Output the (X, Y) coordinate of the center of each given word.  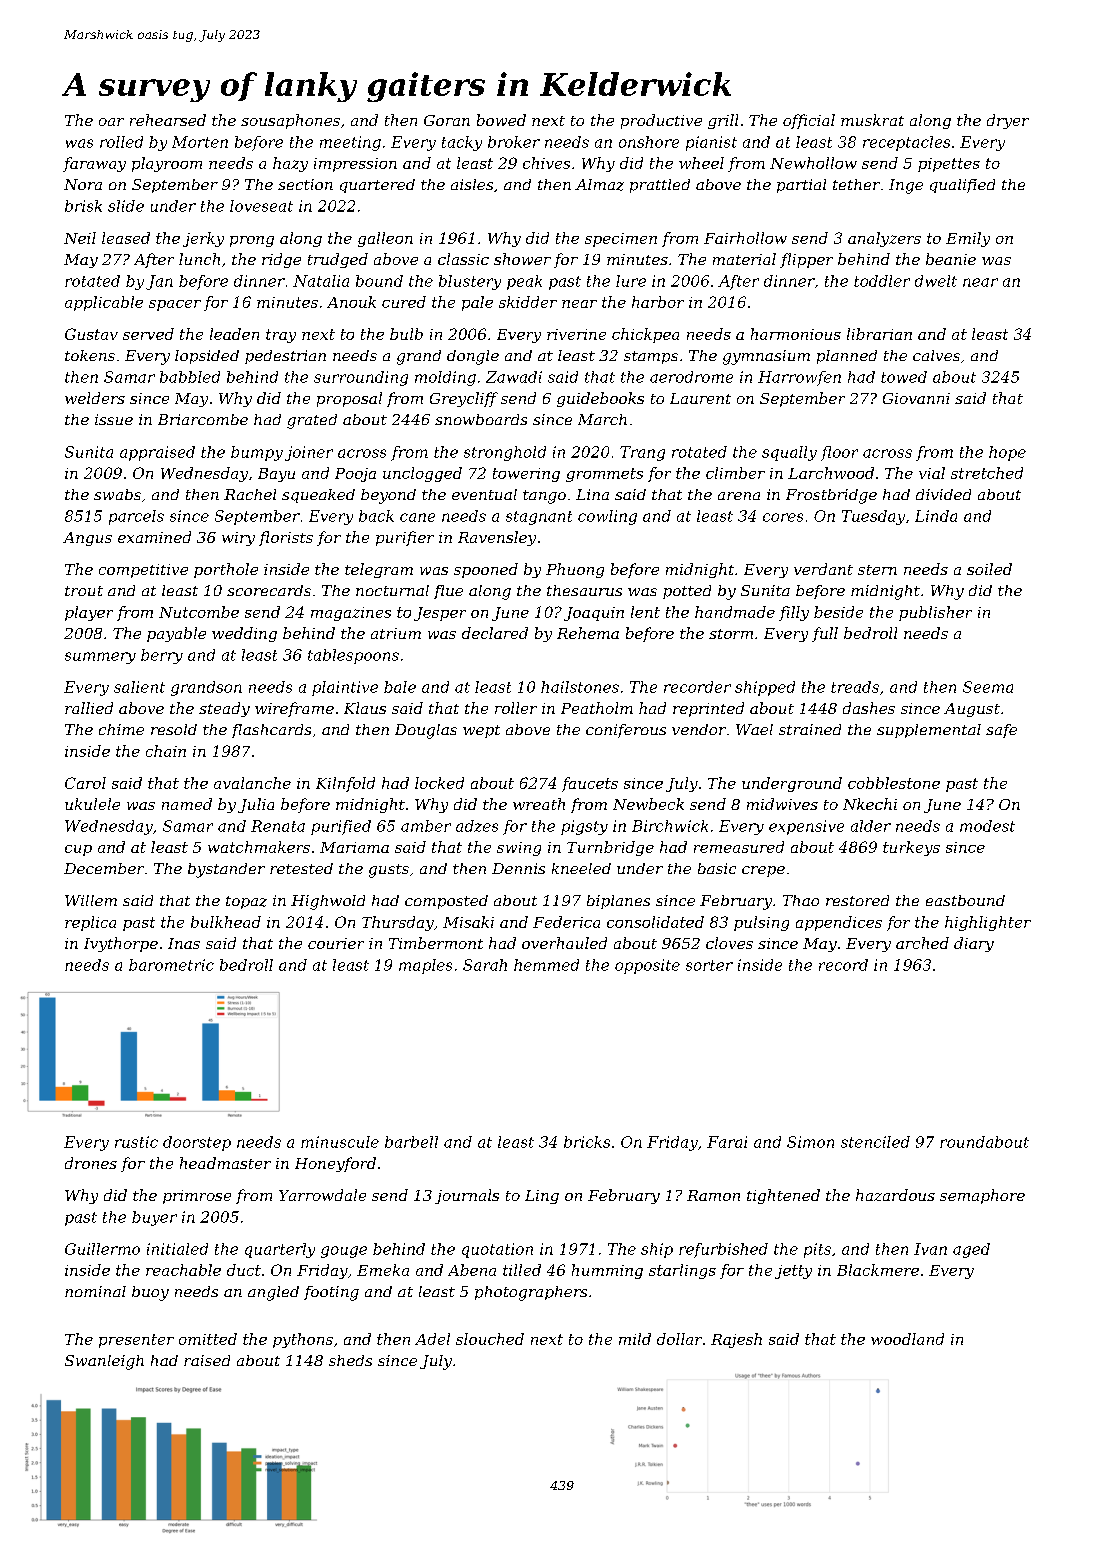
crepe (763, 871)
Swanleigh (104, 1362)
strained (810, 729)
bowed (501, 120)
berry (162, 656)
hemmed (546, 965)
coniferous (626, 731)
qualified (962, 186)
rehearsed (168, 120)
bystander (226, 870)
